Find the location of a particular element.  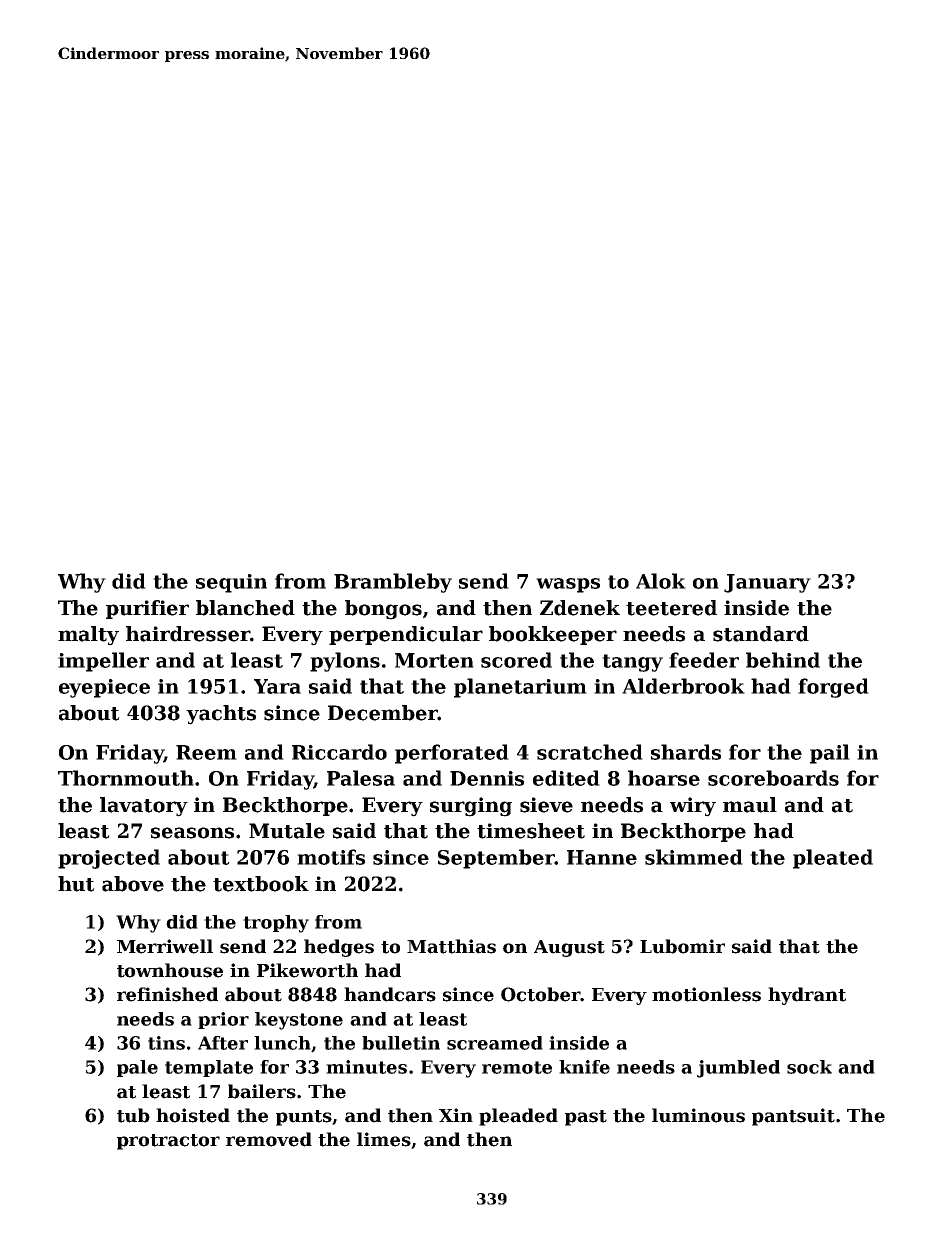

tub is located at coordinates (133, 1115).
